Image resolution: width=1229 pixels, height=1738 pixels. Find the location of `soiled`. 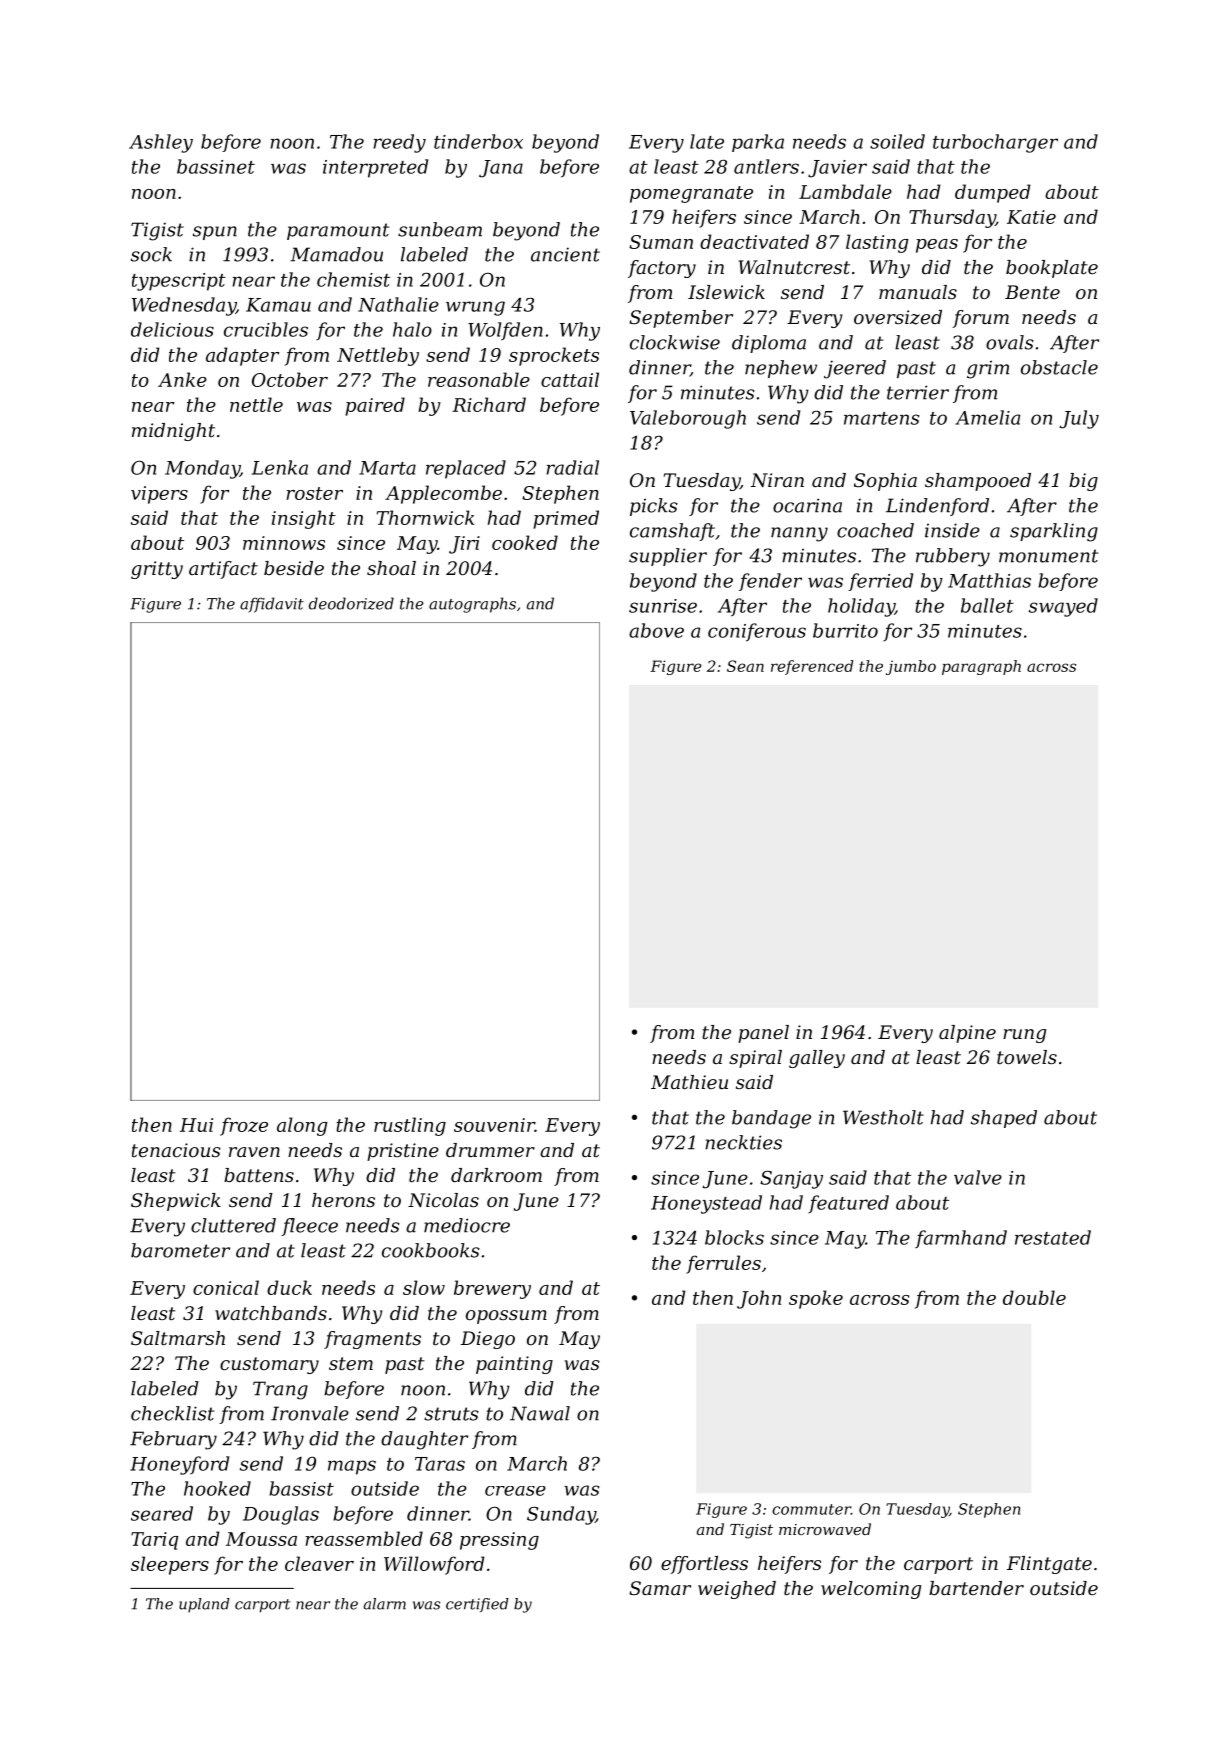

soiled is located at coordinates (897, 141).
